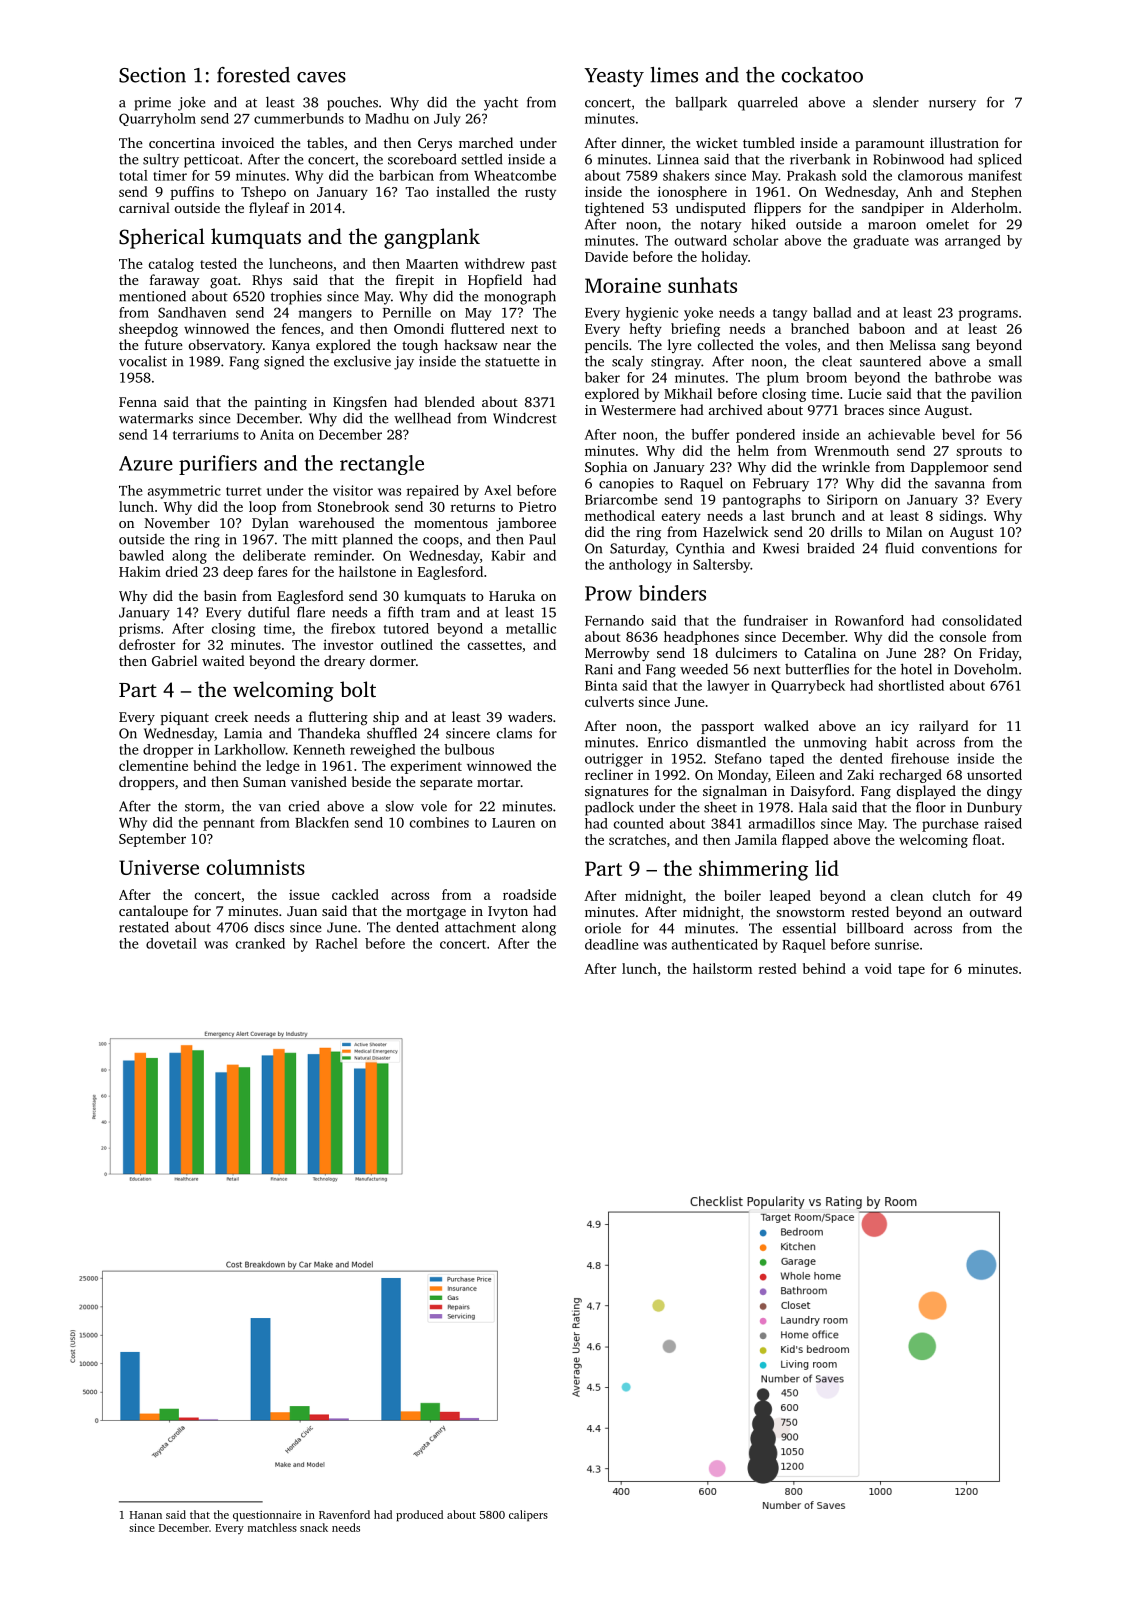 Image resolution: width=1141 pixels, height=1614 pixels. What do you see at coordinates (382, 751) in the screenshot?
I see `reweighed` at bounding box center [382, 751].
